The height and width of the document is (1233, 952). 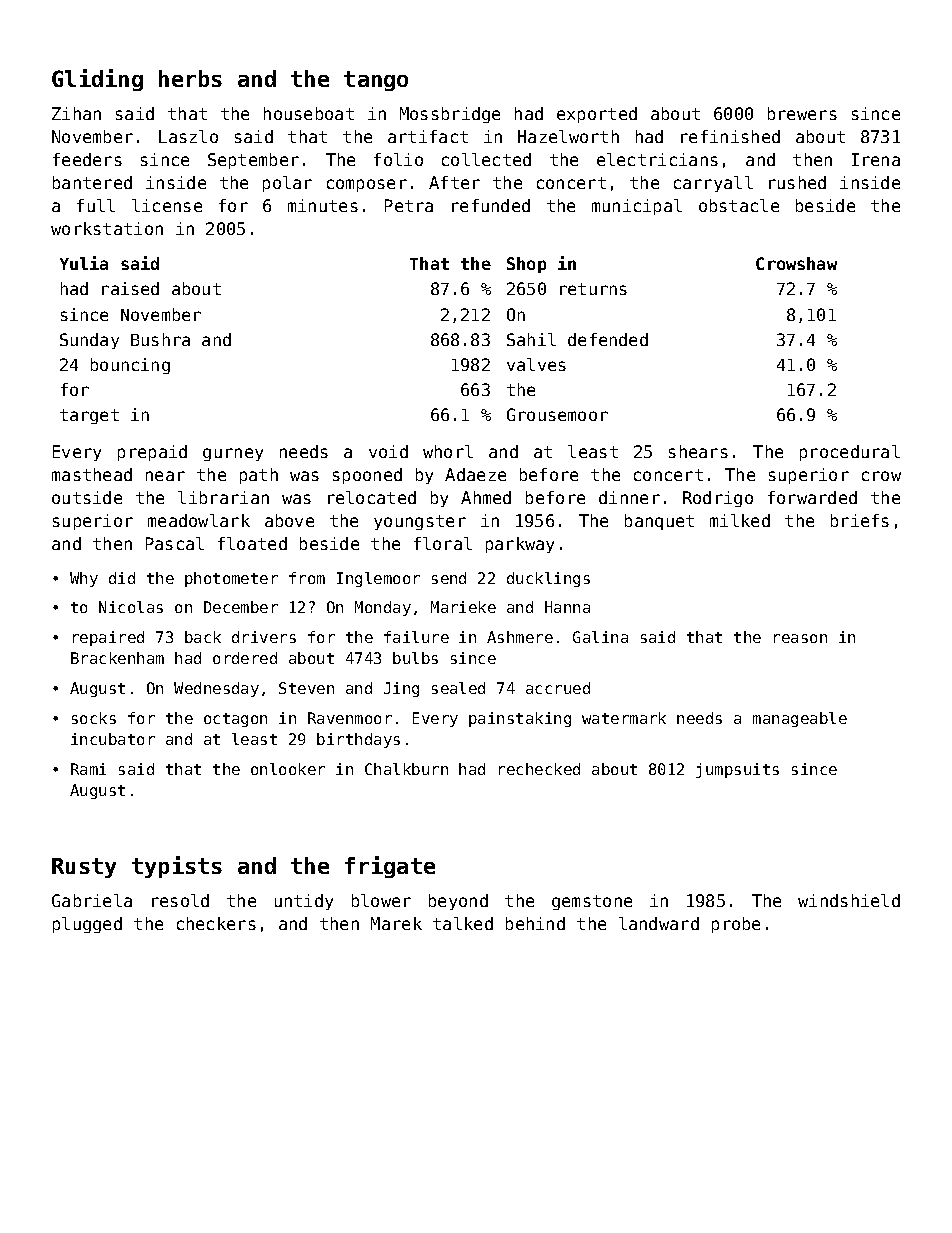 I want to click on forwarded, so click(x=812, y=497).
